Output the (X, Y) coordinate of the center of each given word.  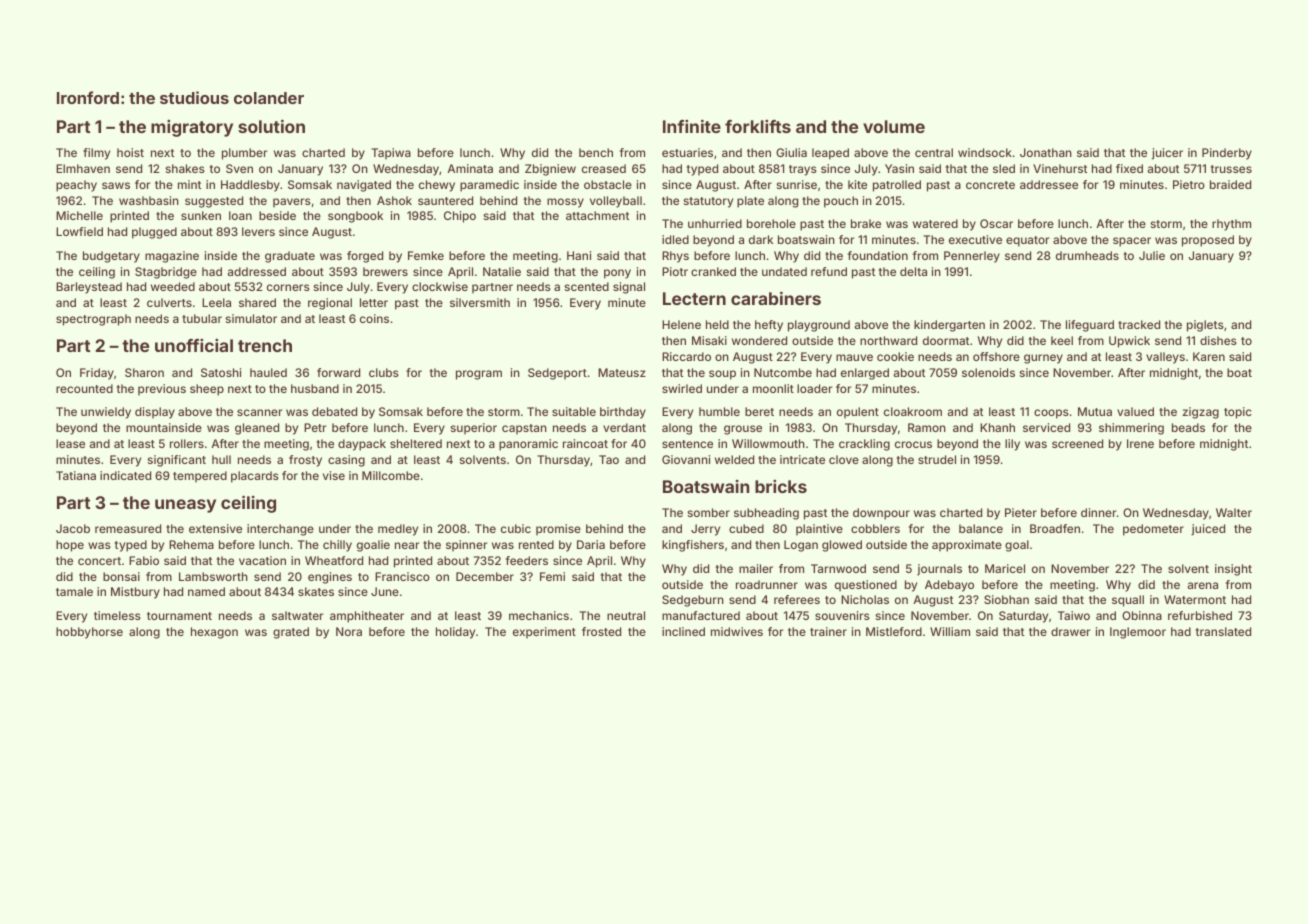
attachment (597, 215)
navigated (364, 186)
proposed (1208, 241)
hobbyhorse (89, 633)
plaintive (819, 530)
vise (334, 475)
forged (365, 257)
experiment (544, 633)
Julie (1152, 255)
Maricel (1005, 568)
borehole (771, 223)
